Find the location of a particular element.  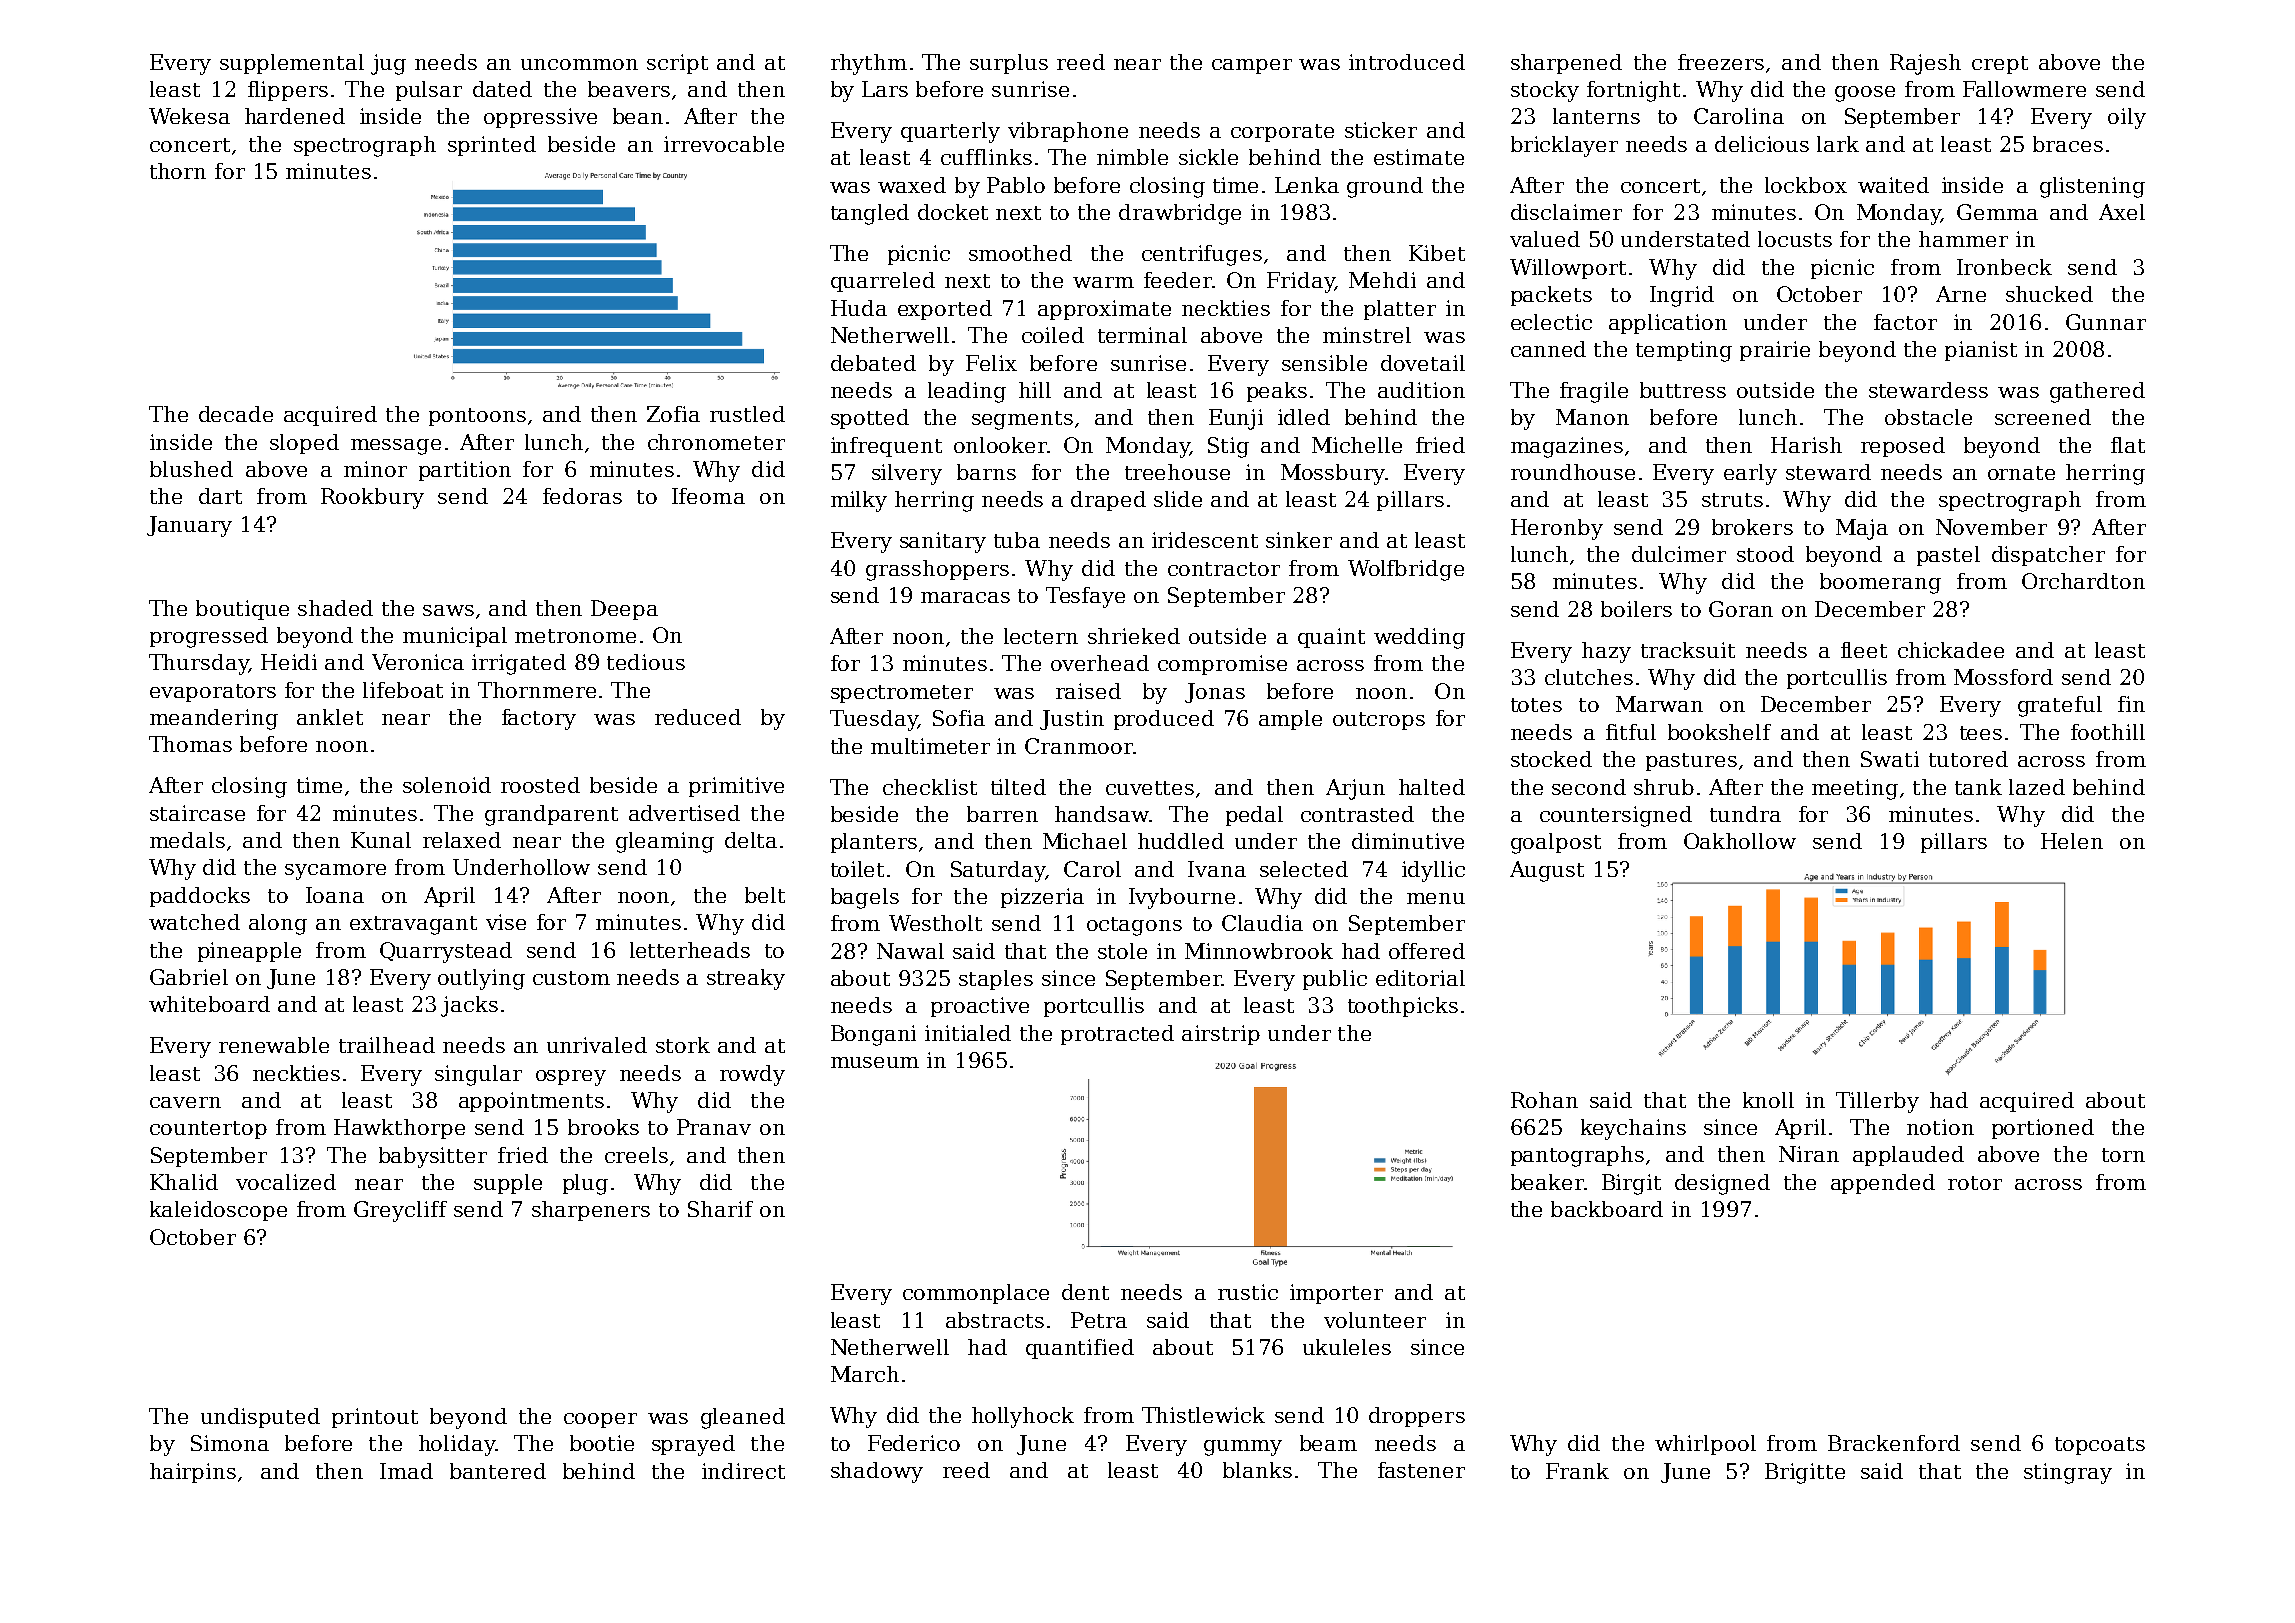

Westholt is located at coordinates (935, 923).
